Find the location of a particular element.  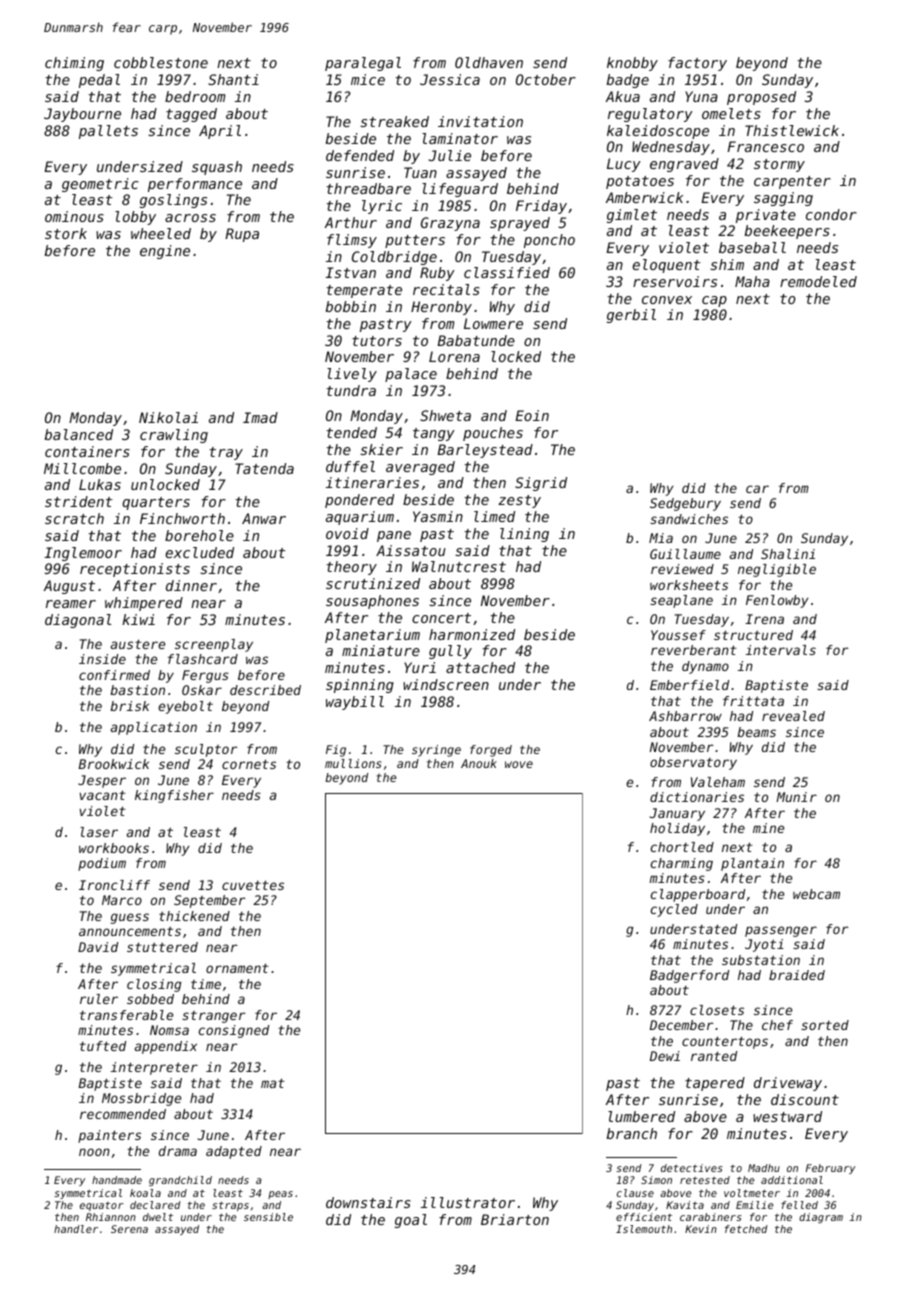

bobbin is located at coordinates (351, 306).
